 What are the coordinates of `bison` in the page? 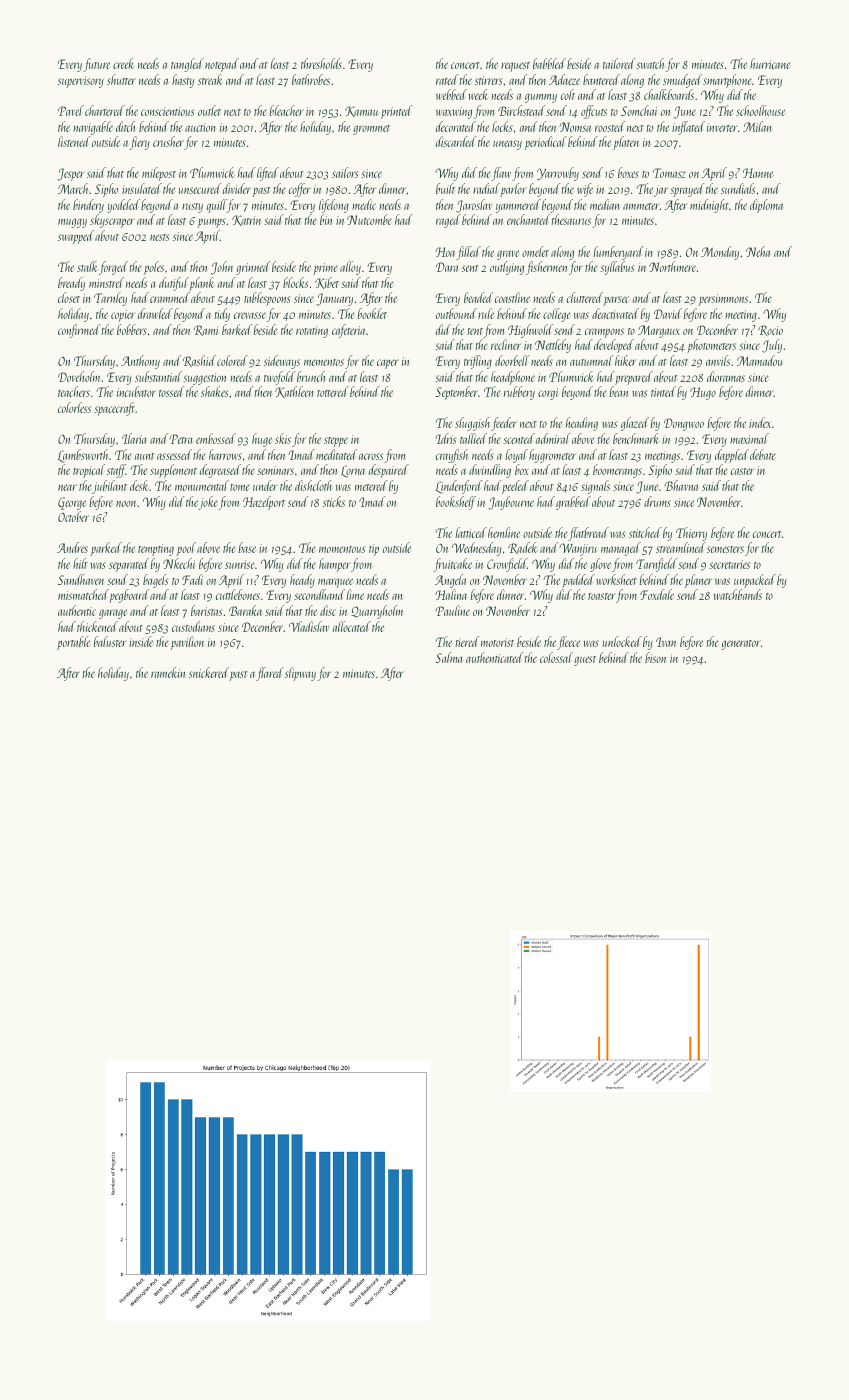 It's located at (655, 657).
